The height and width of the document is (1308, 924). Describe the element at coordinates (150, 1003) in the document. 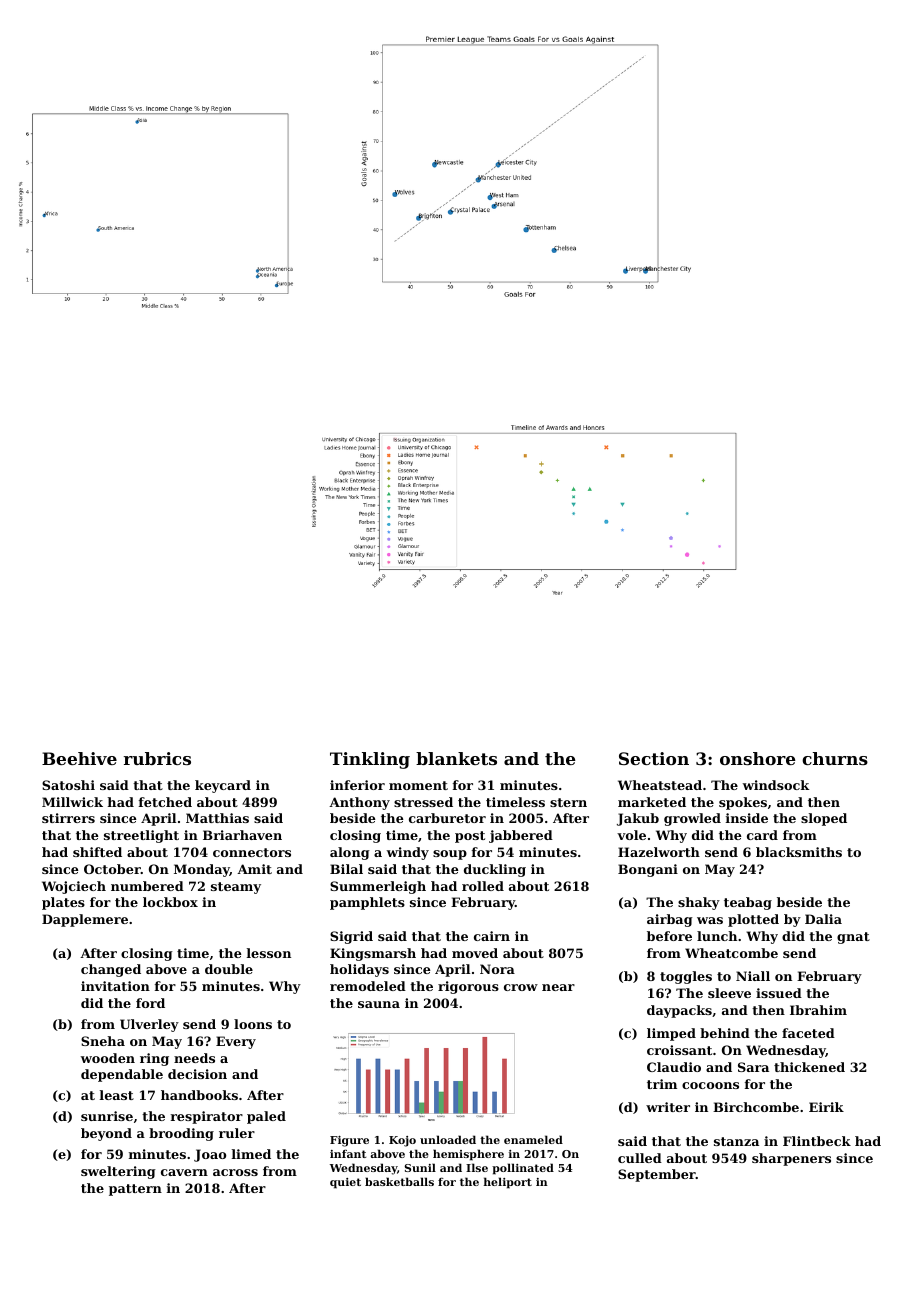

I see `ford` at that location.
